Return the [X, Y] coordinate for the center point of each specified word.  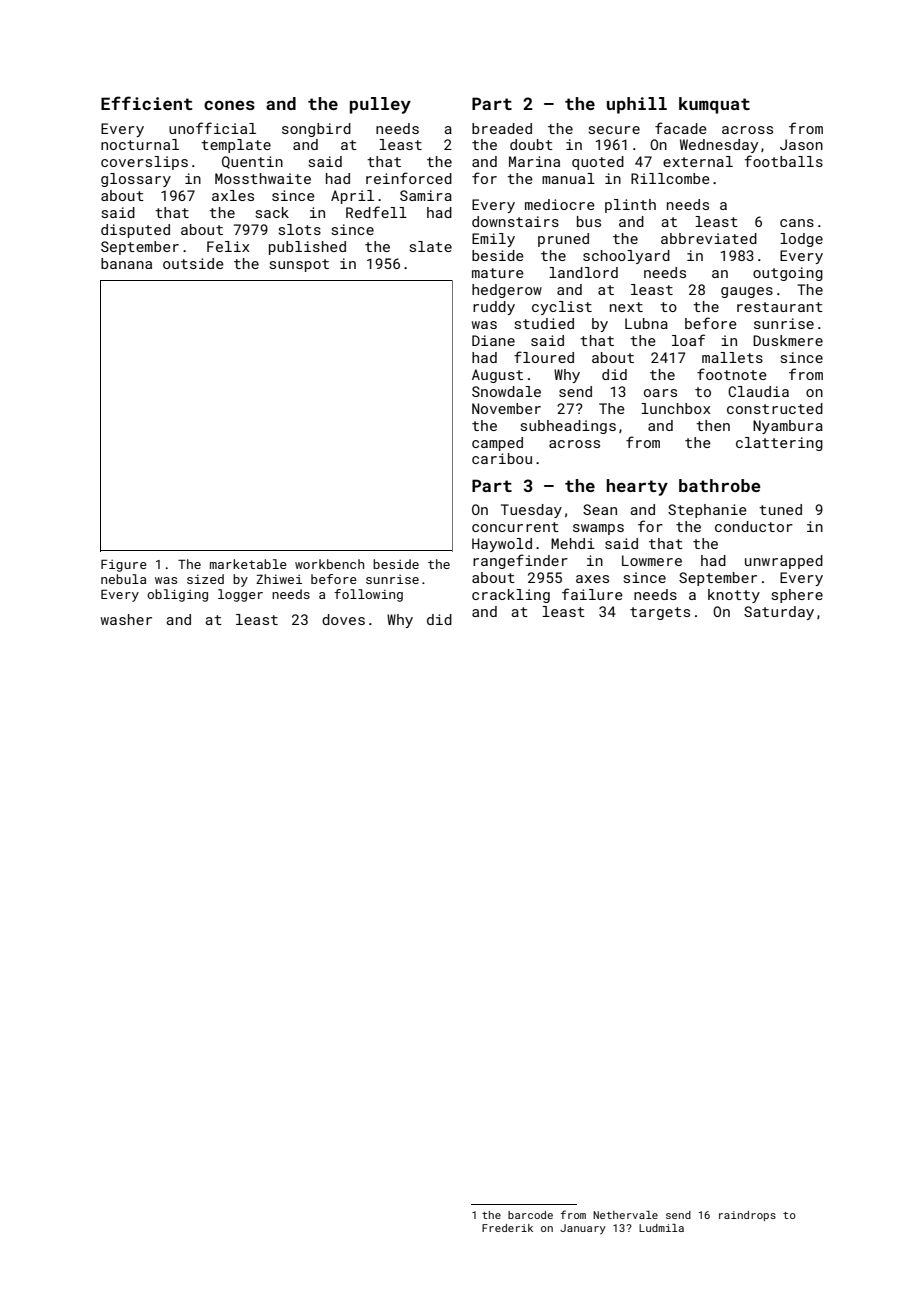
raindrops [747, 1216]
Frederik [507, 1228]
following [368, 595]
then [713, 425]
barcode [530, 1215]
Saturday [779, 613]
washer [126, 619]
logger [240, 595]
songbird [316, 130]
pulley [380, 105]
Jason [801, 144]
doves [343, 619]
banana [126, 263]
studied [544, 323]
